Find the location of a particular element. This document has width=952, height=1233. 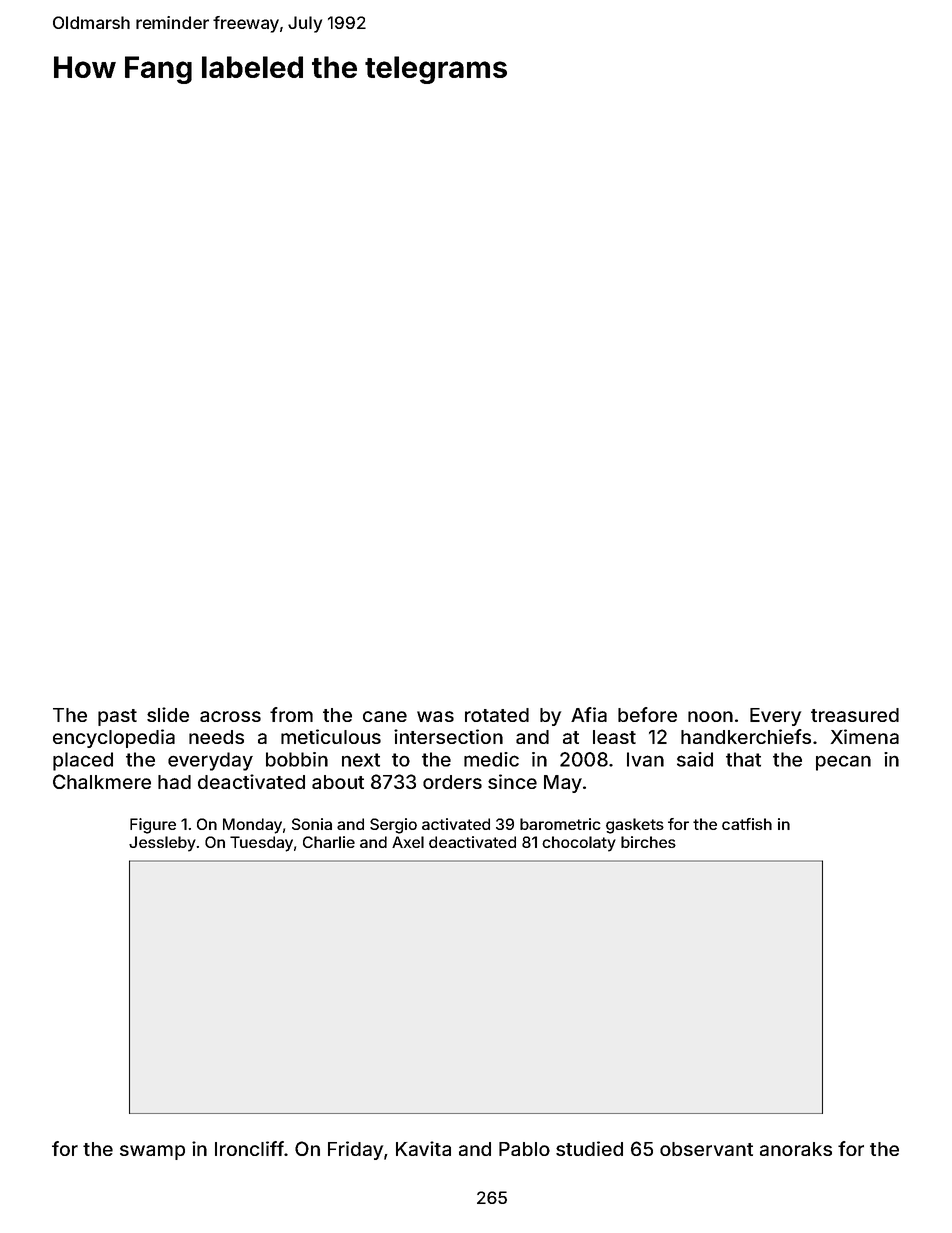

Ironcliff is located at coordinates (249, 1148).
